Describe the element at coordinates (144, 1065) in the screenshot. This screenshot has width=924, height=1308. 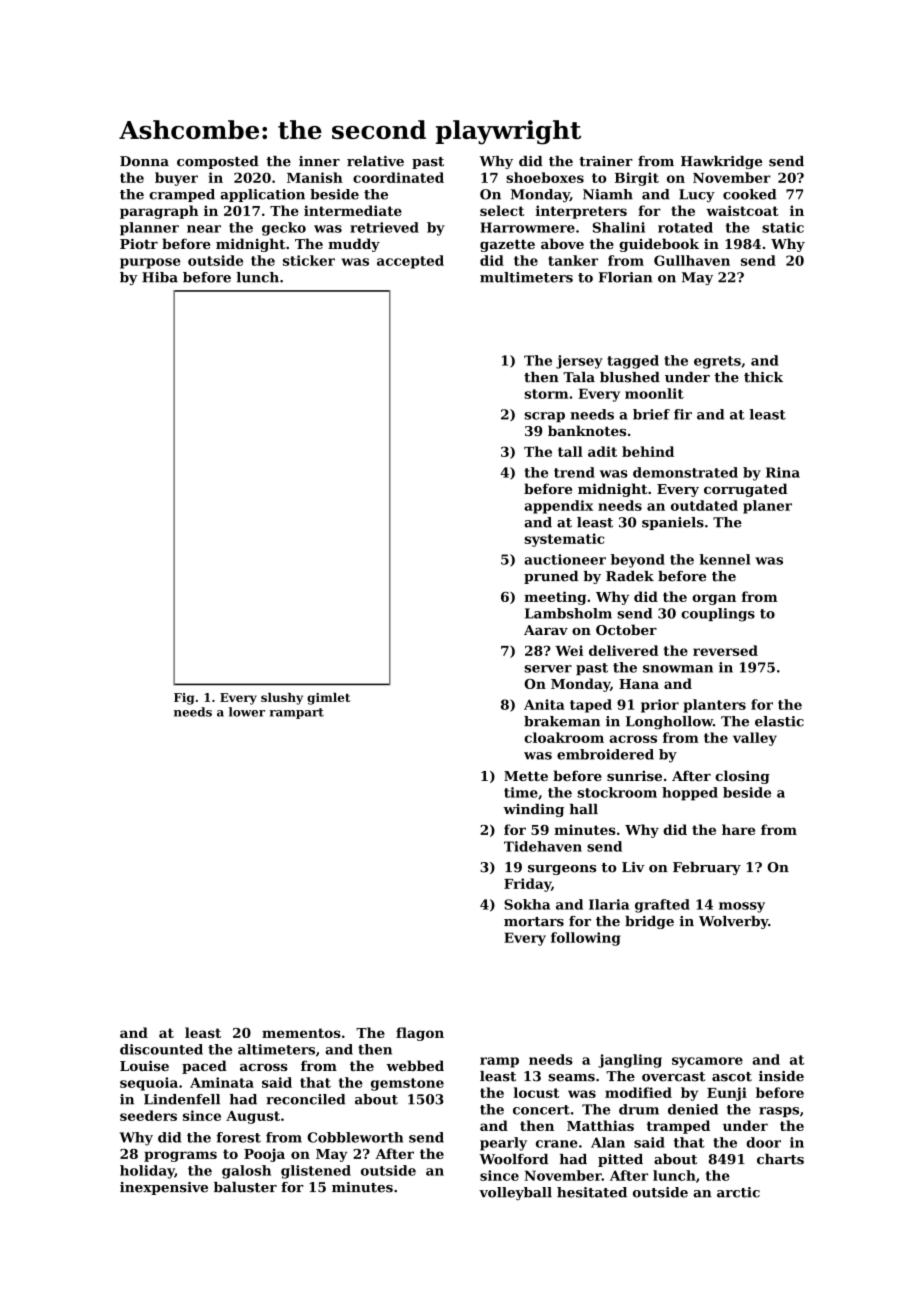
I see `Louise` at that location.
